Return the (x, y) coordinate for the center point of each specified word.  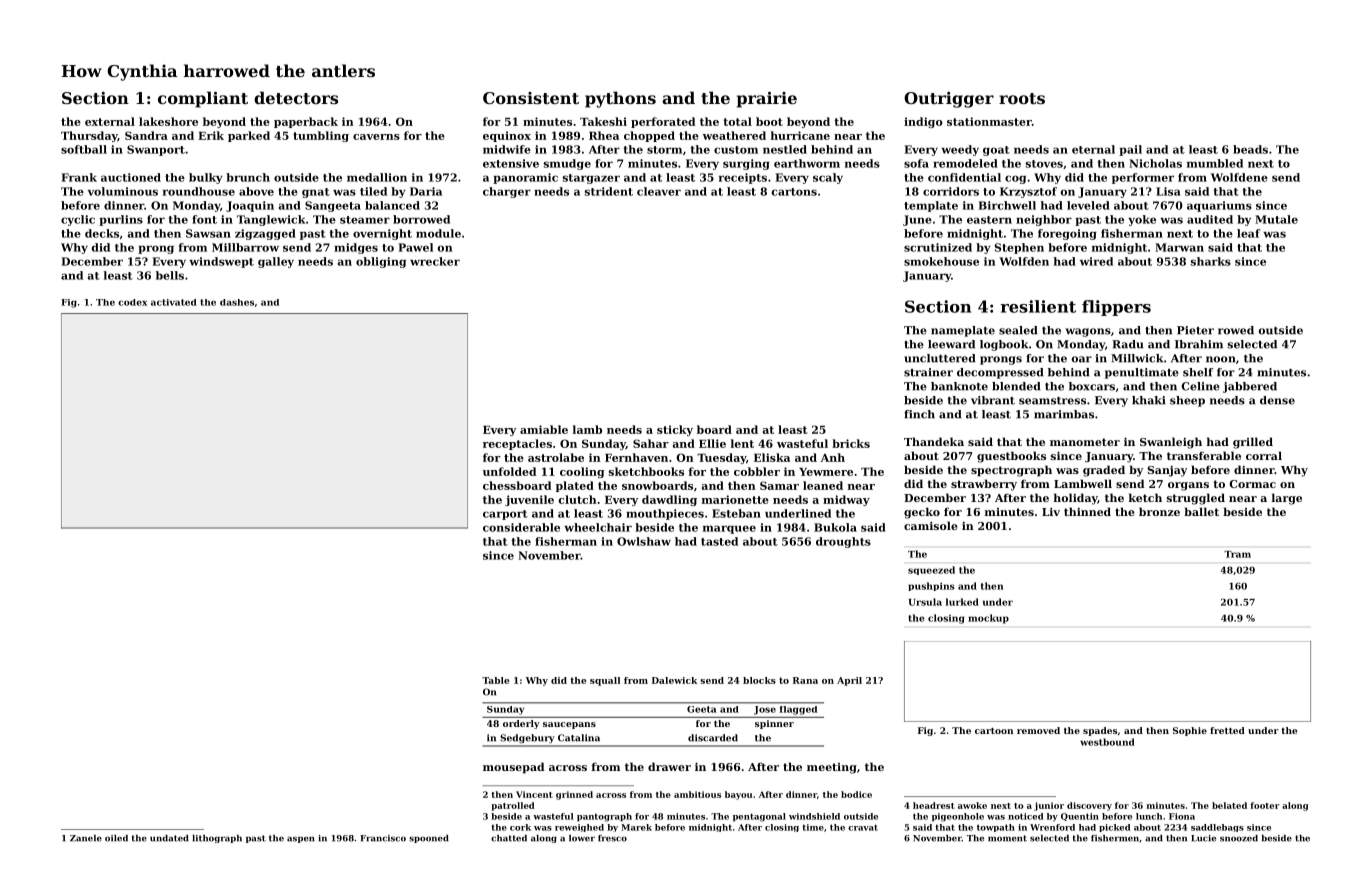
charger (507, 192)
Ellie (712, 443)
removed (1038, 730)
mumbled (1215, 163)
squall (605, 681)
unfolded (509, 471)
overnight (382, 234)
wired (1096, 261)
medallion (377, 177)
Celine (1200, 386)
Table (495, 680)
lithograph (217, 839)
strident (609, 191)
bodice (856, 794)
